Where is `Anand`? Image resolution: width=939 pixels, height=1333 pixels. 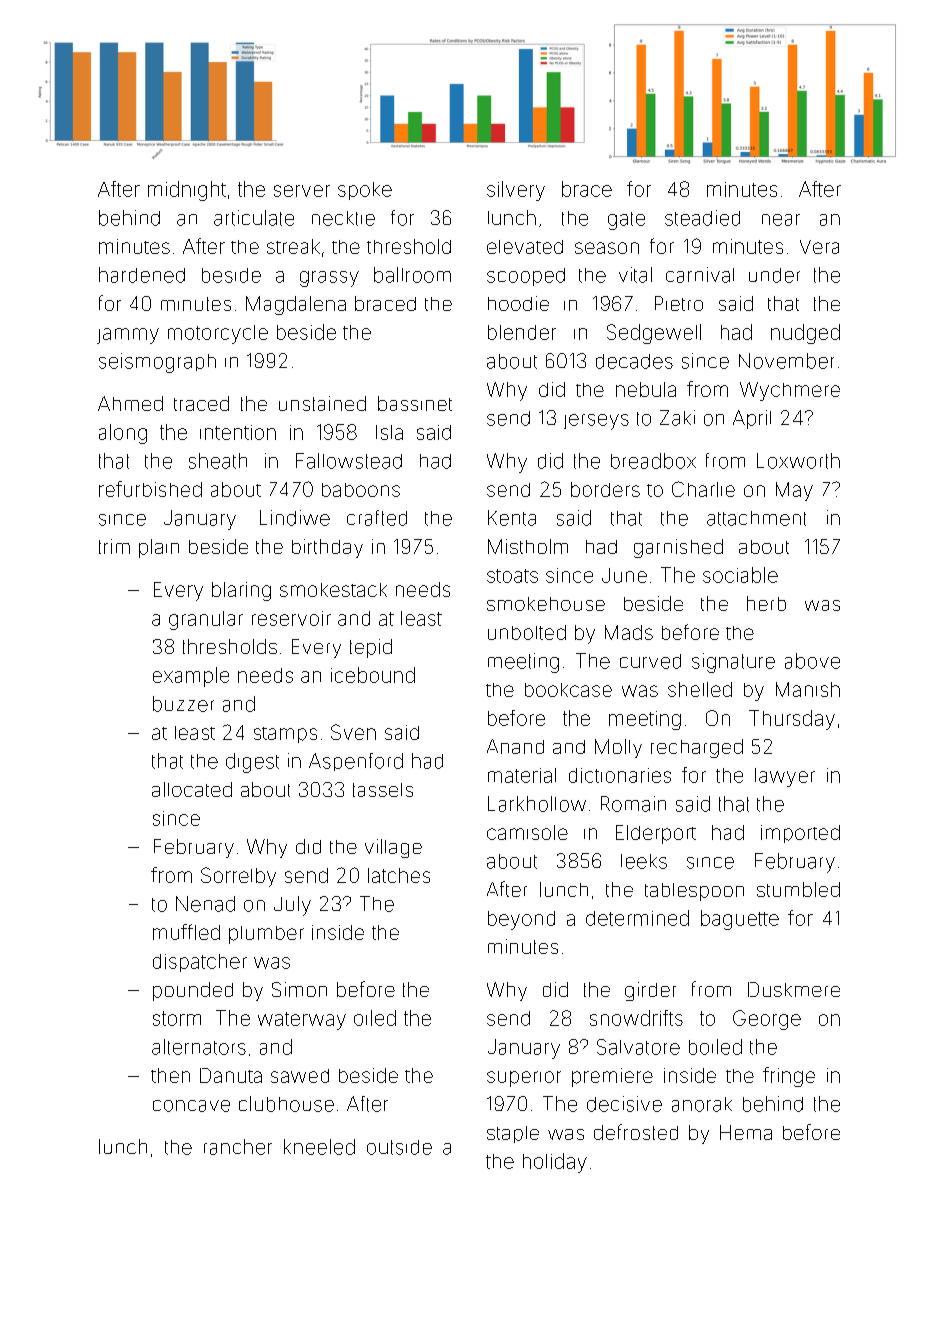
Anand is located at coordinates (515, 746).
